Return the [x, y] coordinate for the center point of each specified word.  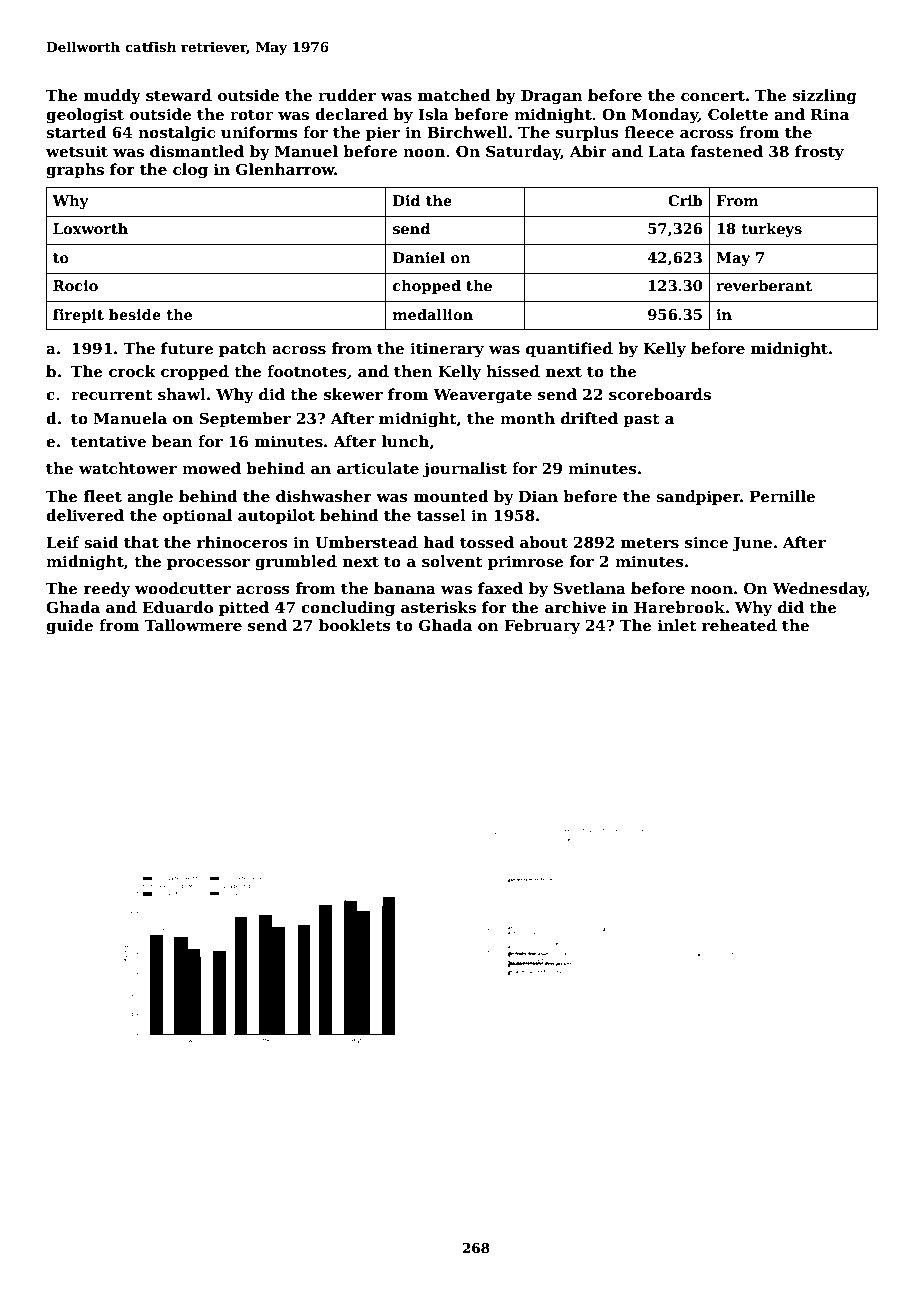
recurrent [112, 395]
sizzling [825, 97]
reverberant [764, 285]
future [187, 348]
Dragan [552, 97]
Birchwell [467, 132]
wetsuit [77, 151]
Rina [830, 114]
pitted [244, 608]
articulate [378, 468]
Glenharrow [285, 169]
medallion [433, 314]
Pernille [782, 496]
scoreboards [660, 394]
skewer [353, 394]
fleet [103, 496]
